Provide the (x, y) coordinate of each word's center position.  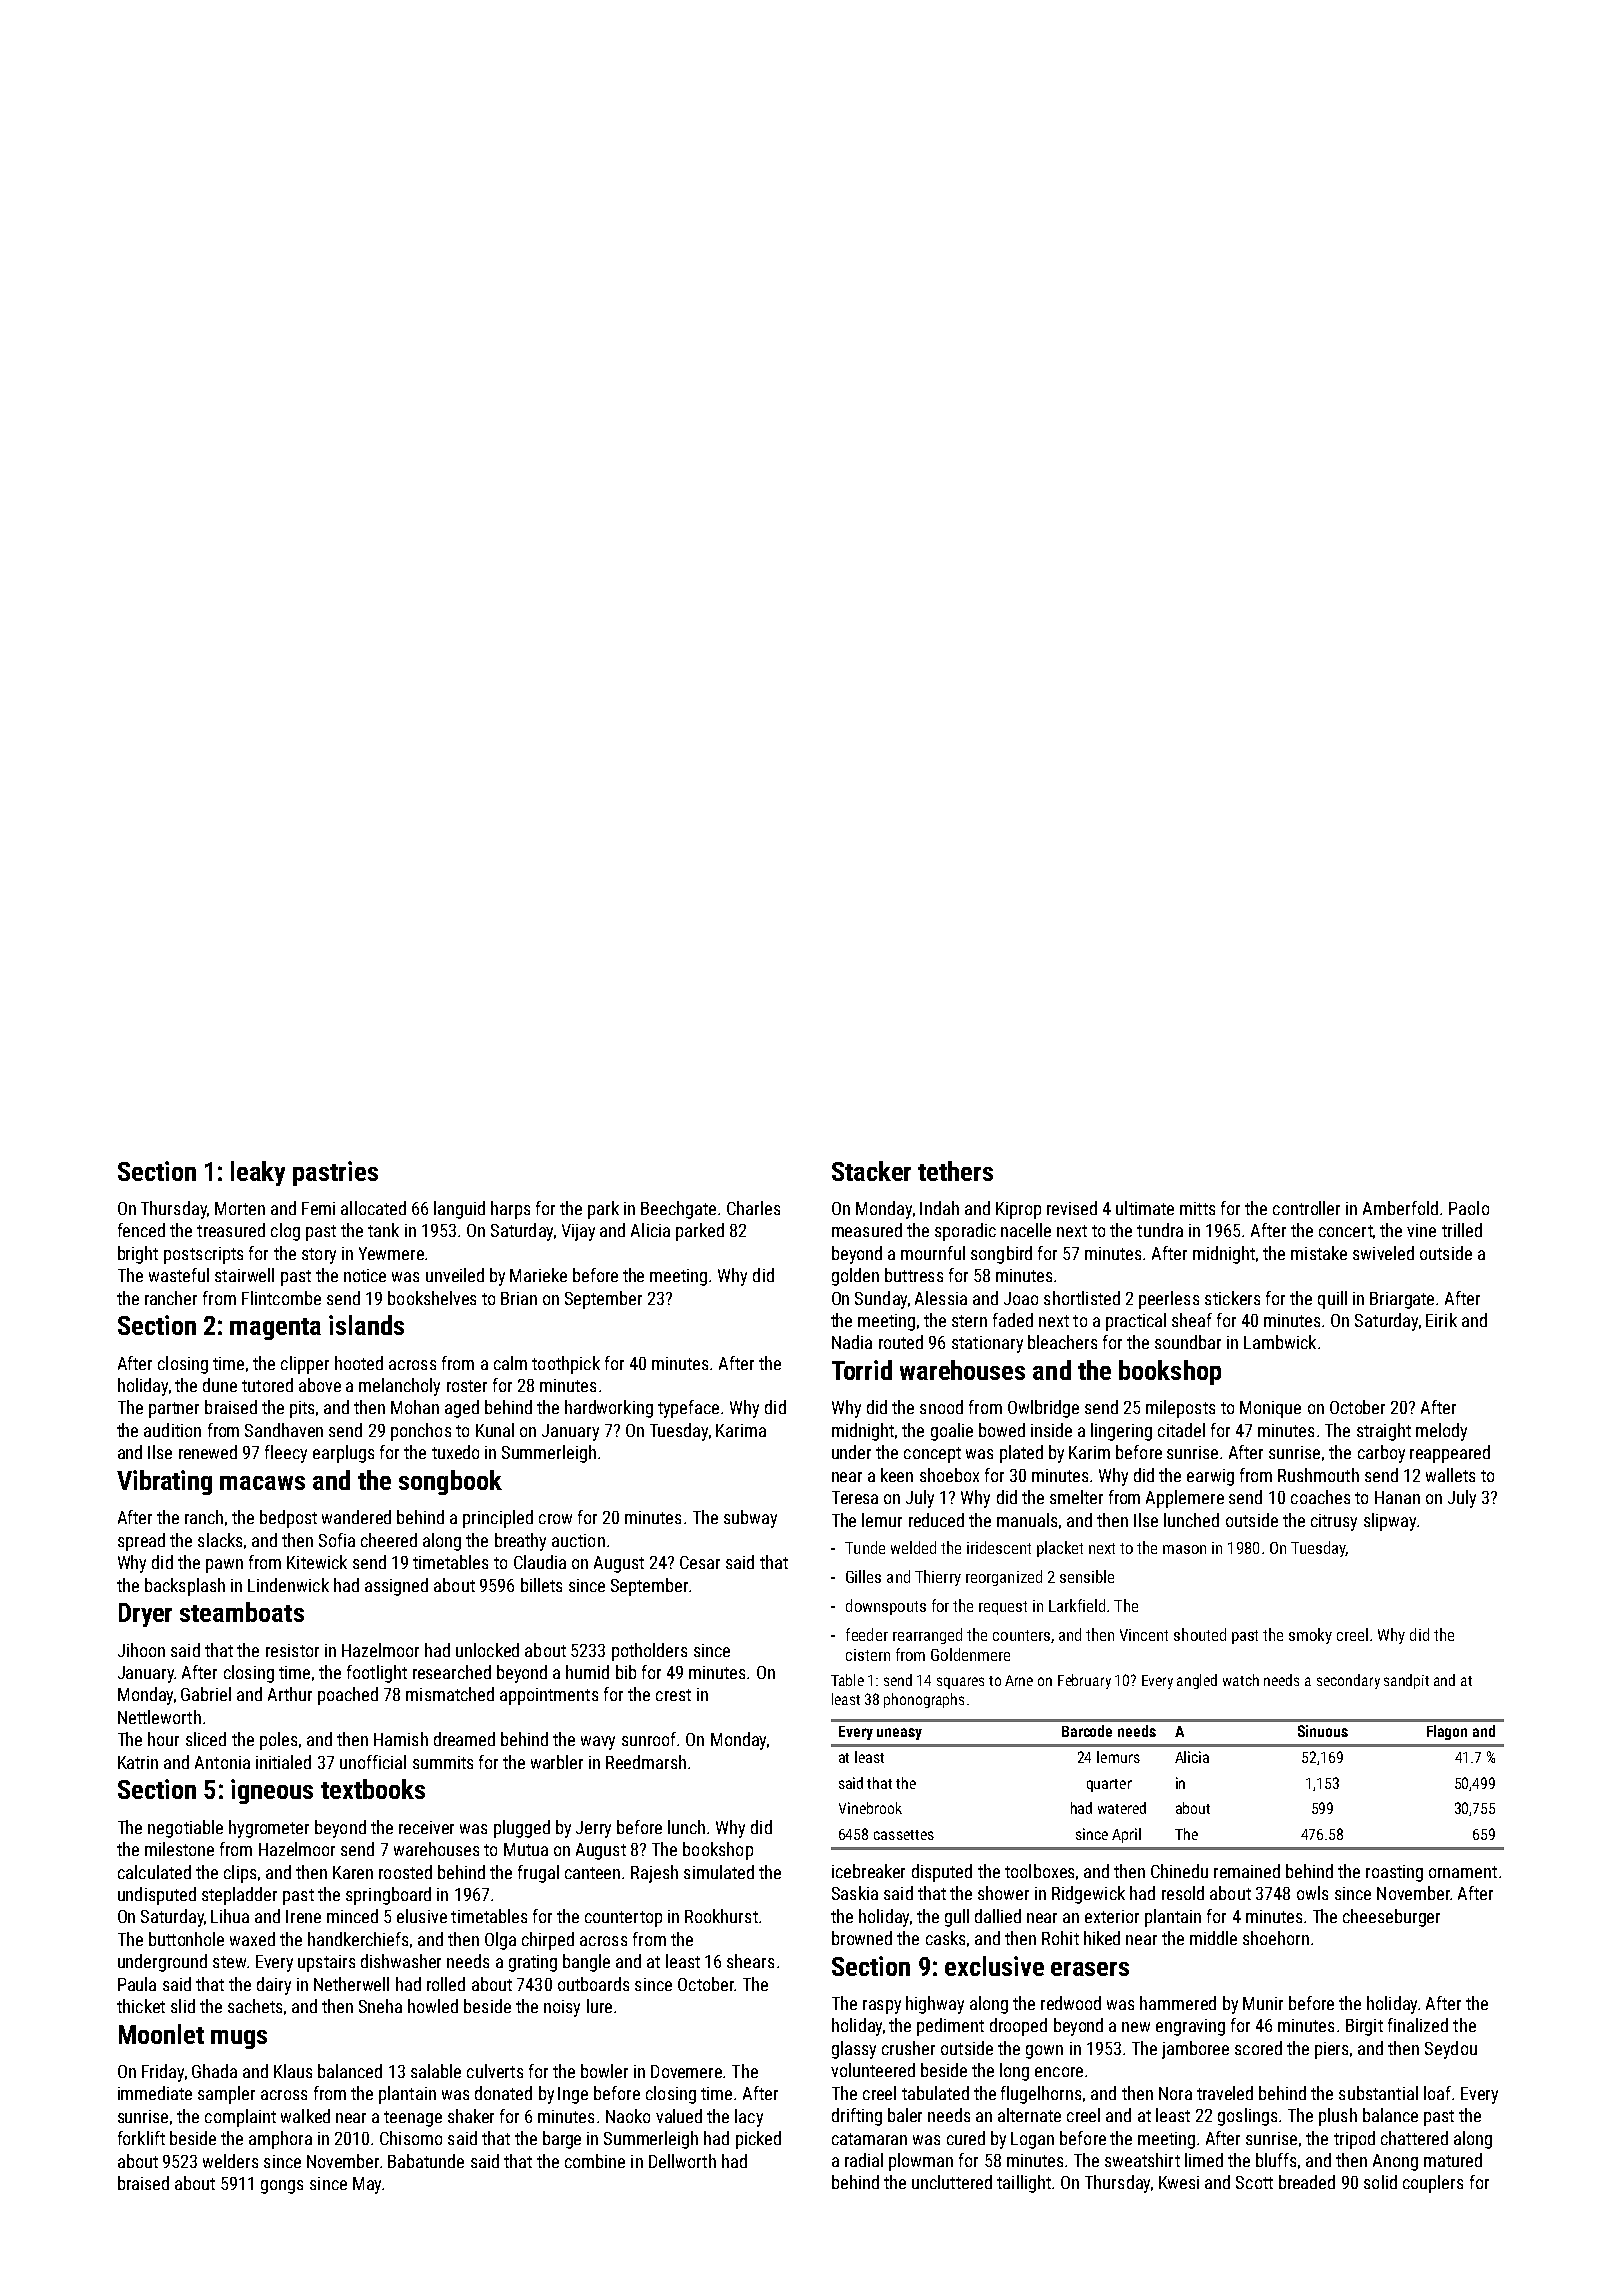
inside (1051, 1430)
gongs (282, 2187)
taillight (1024, 2184)
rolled (446, 1984)
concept (932, 1455)
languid (459, 1210)
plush (1338, 2117)
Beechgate (678, 1210)
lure (599, 2006)
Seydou (1451, 2050)
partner (174, 1410)
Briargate (1402, 1300)
